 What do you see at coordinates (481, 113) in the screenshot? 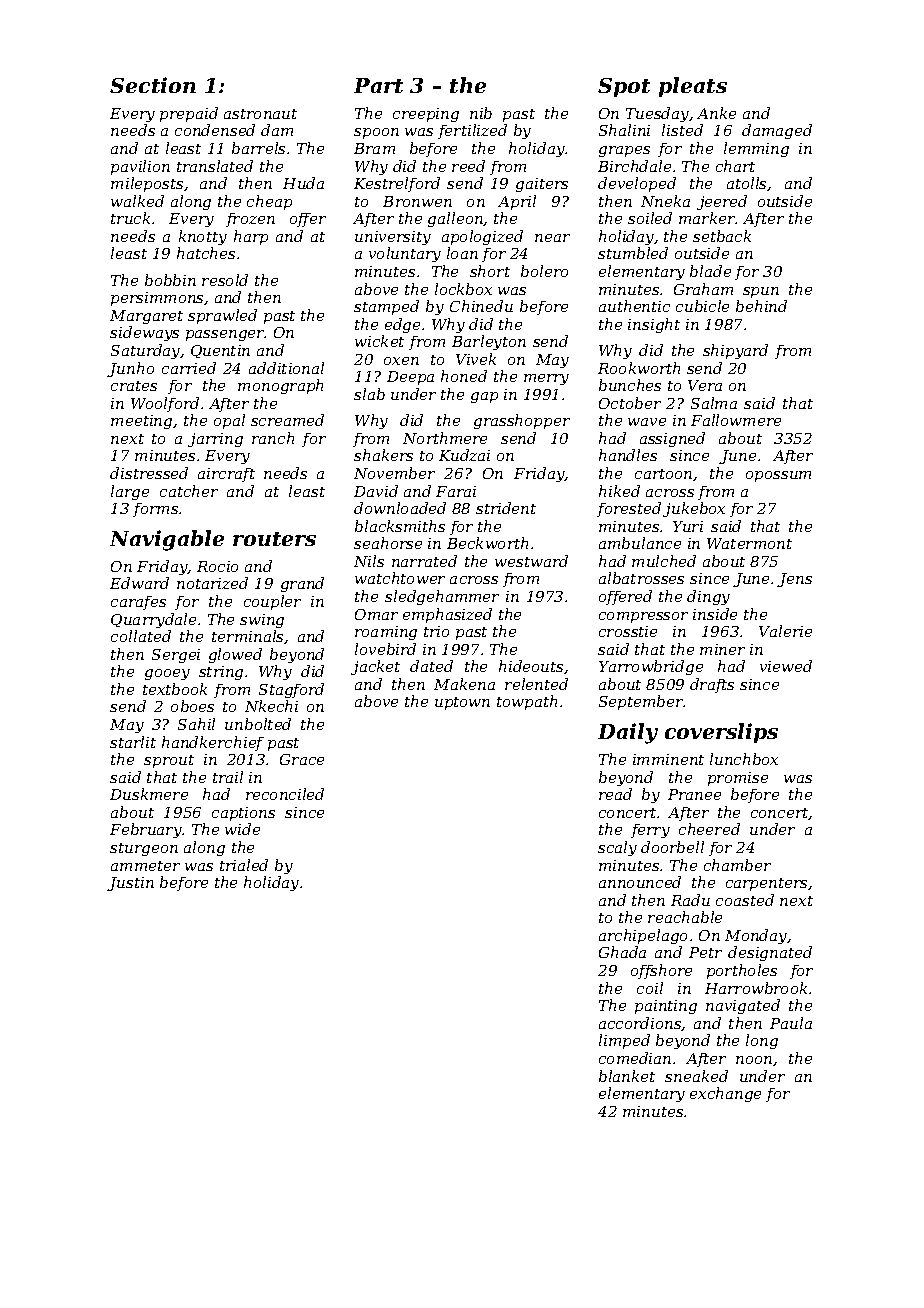
I see `nib` at bounding box center [481, 113].
